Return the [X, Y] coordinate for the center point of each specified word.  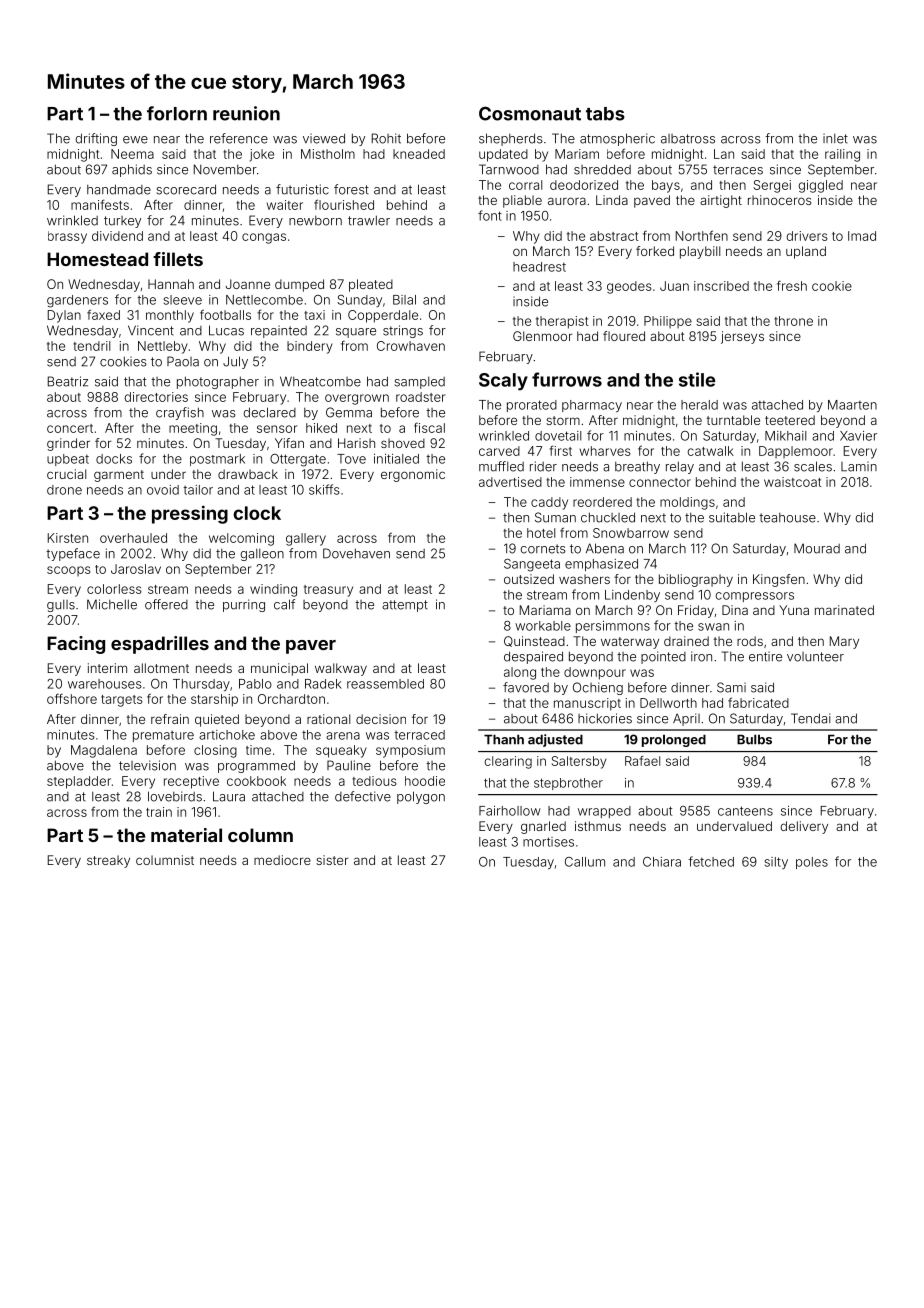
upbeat [68, 460]
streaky [108, 861]
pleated [371, 285]
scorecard [186, 189]
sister [332, 860]
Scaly [503, 382]
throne [793, 321]
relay [680, 467]
